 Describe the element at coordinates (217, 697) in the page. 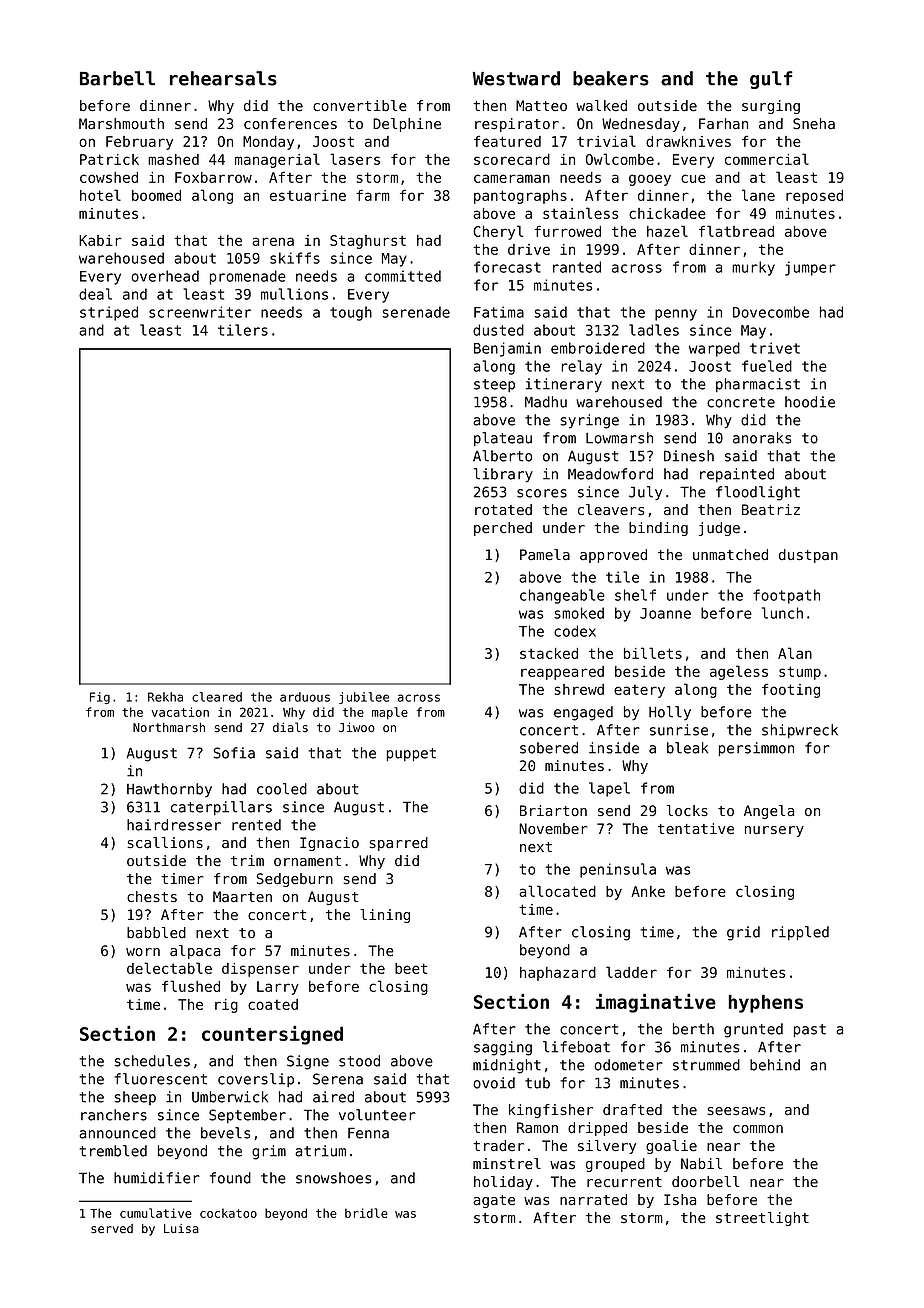

I see `cleared` at that location.
